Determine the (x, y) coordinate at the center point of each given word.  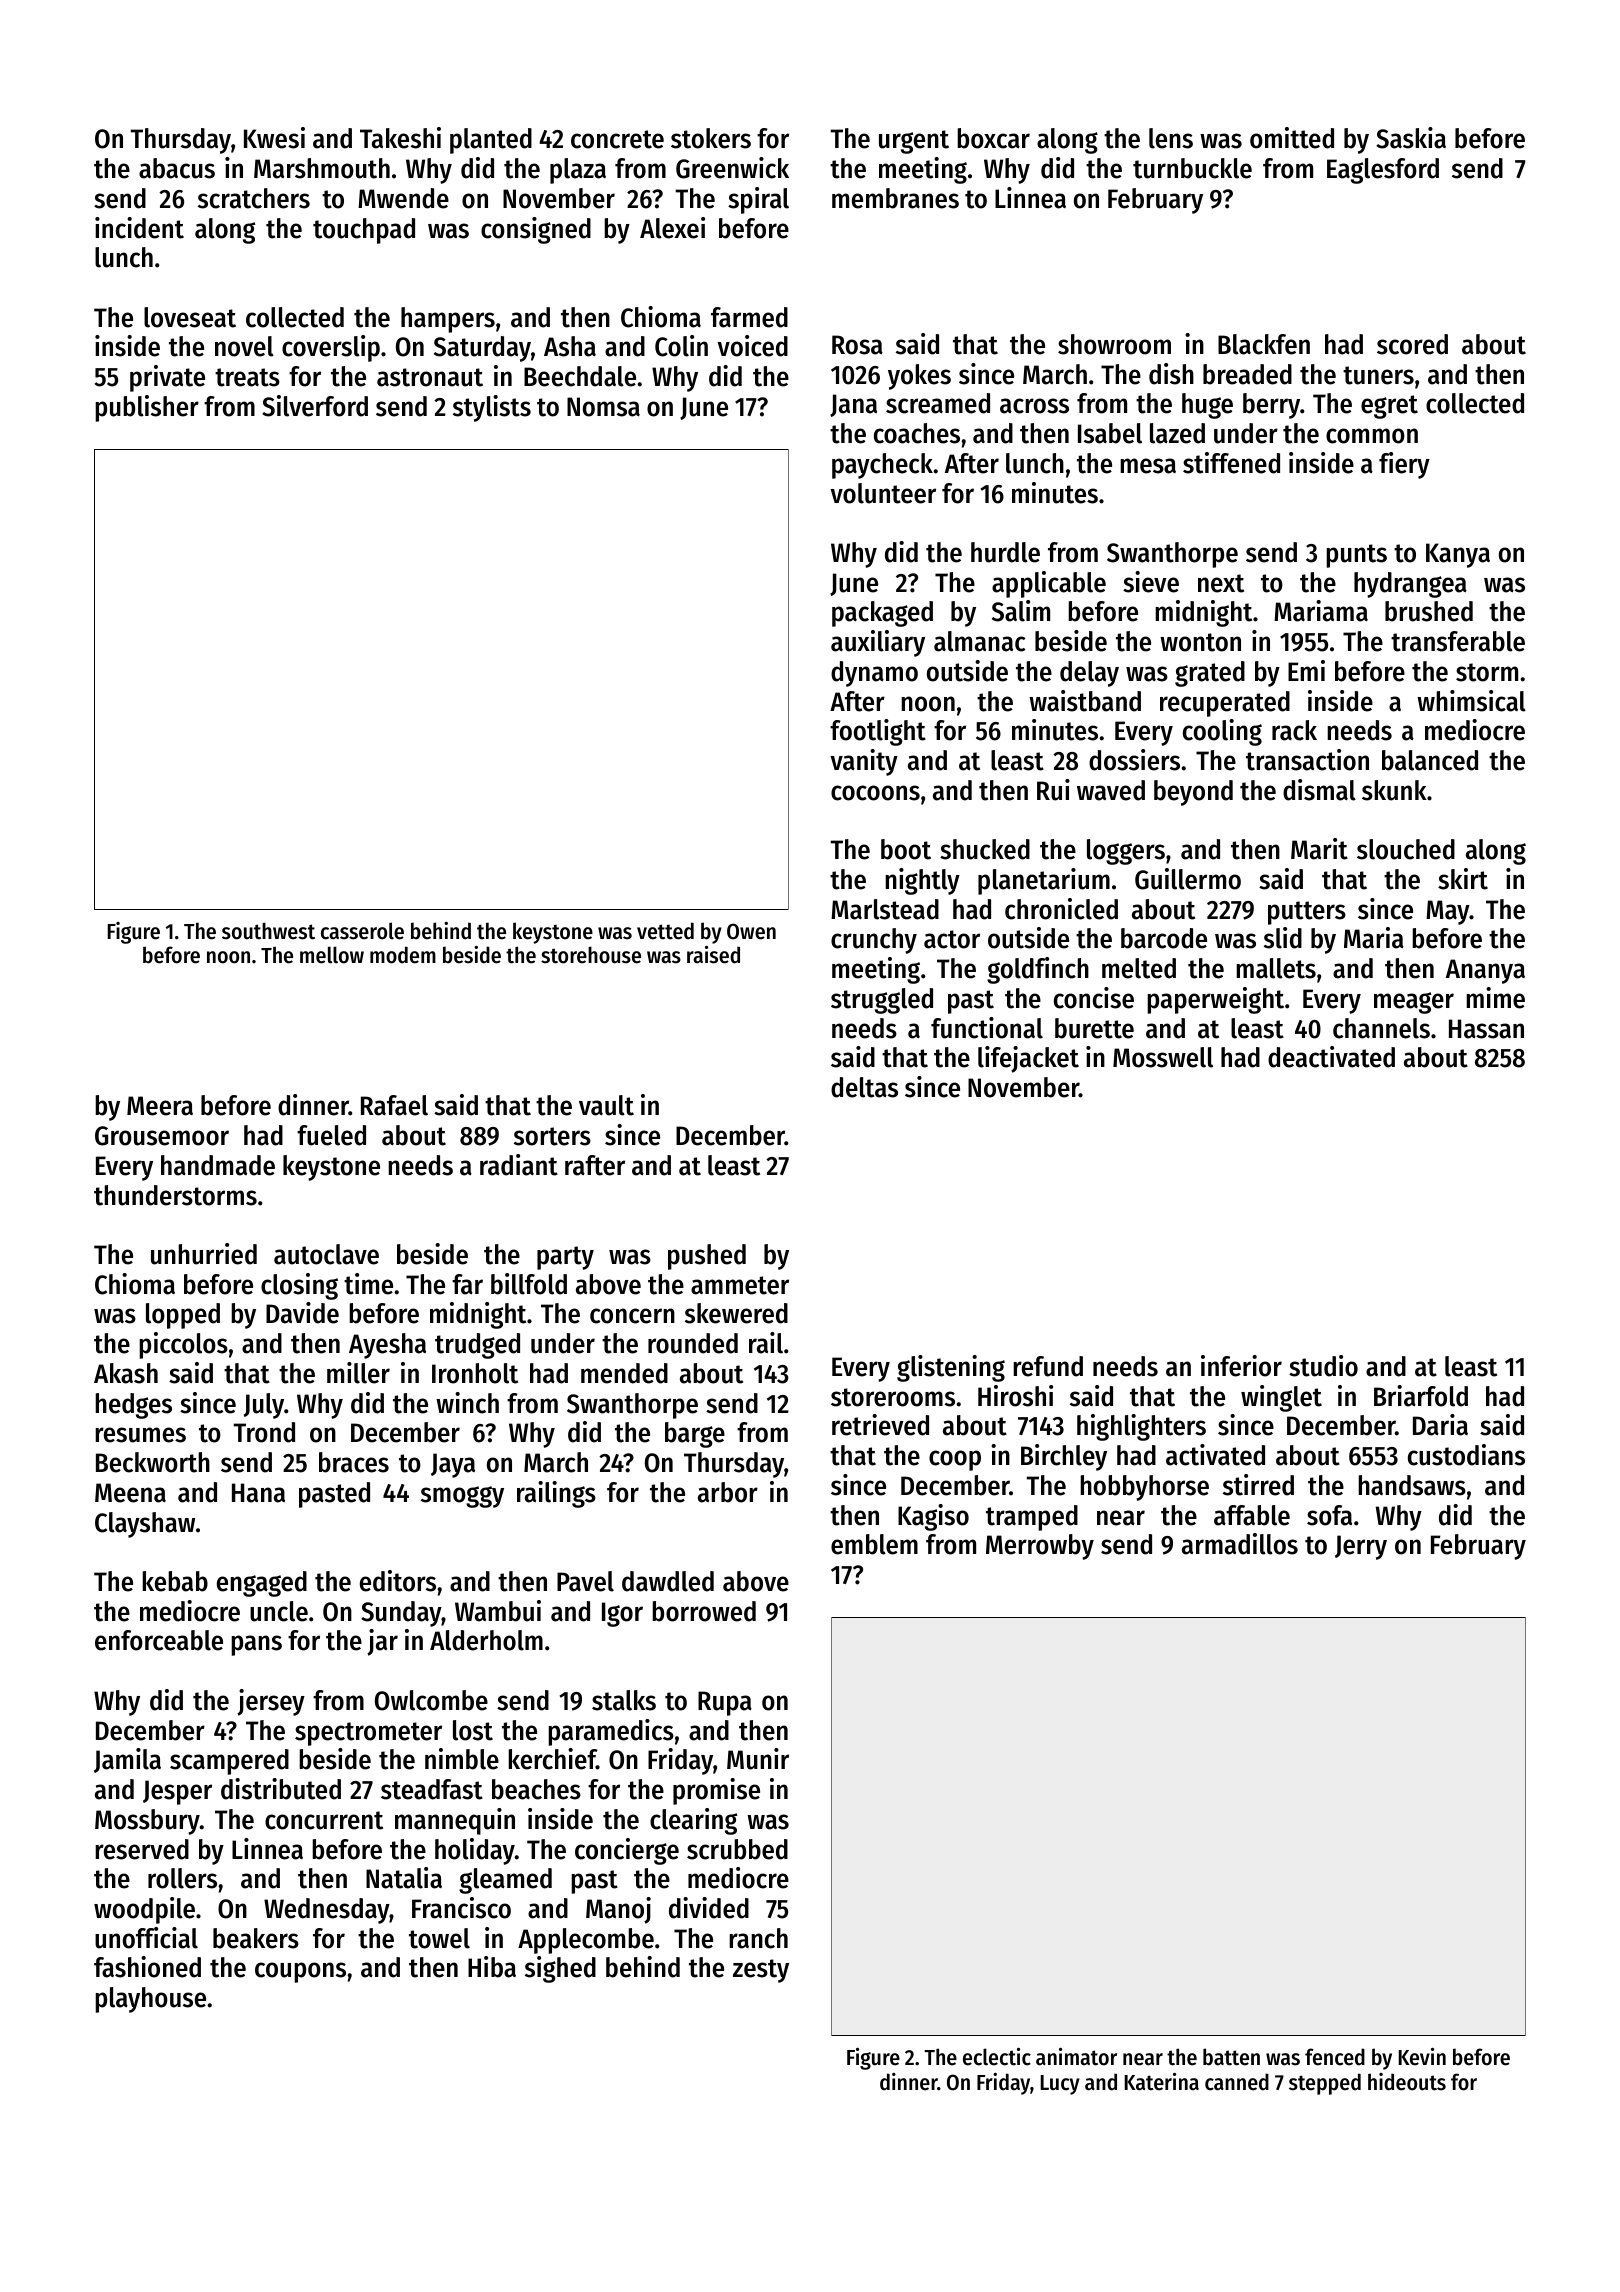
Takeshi (400, 138)
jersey (271, 1702)
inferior (1241, 1366)
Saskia (1411, 138)
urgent (914, 142)
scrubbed (737, 1849)
